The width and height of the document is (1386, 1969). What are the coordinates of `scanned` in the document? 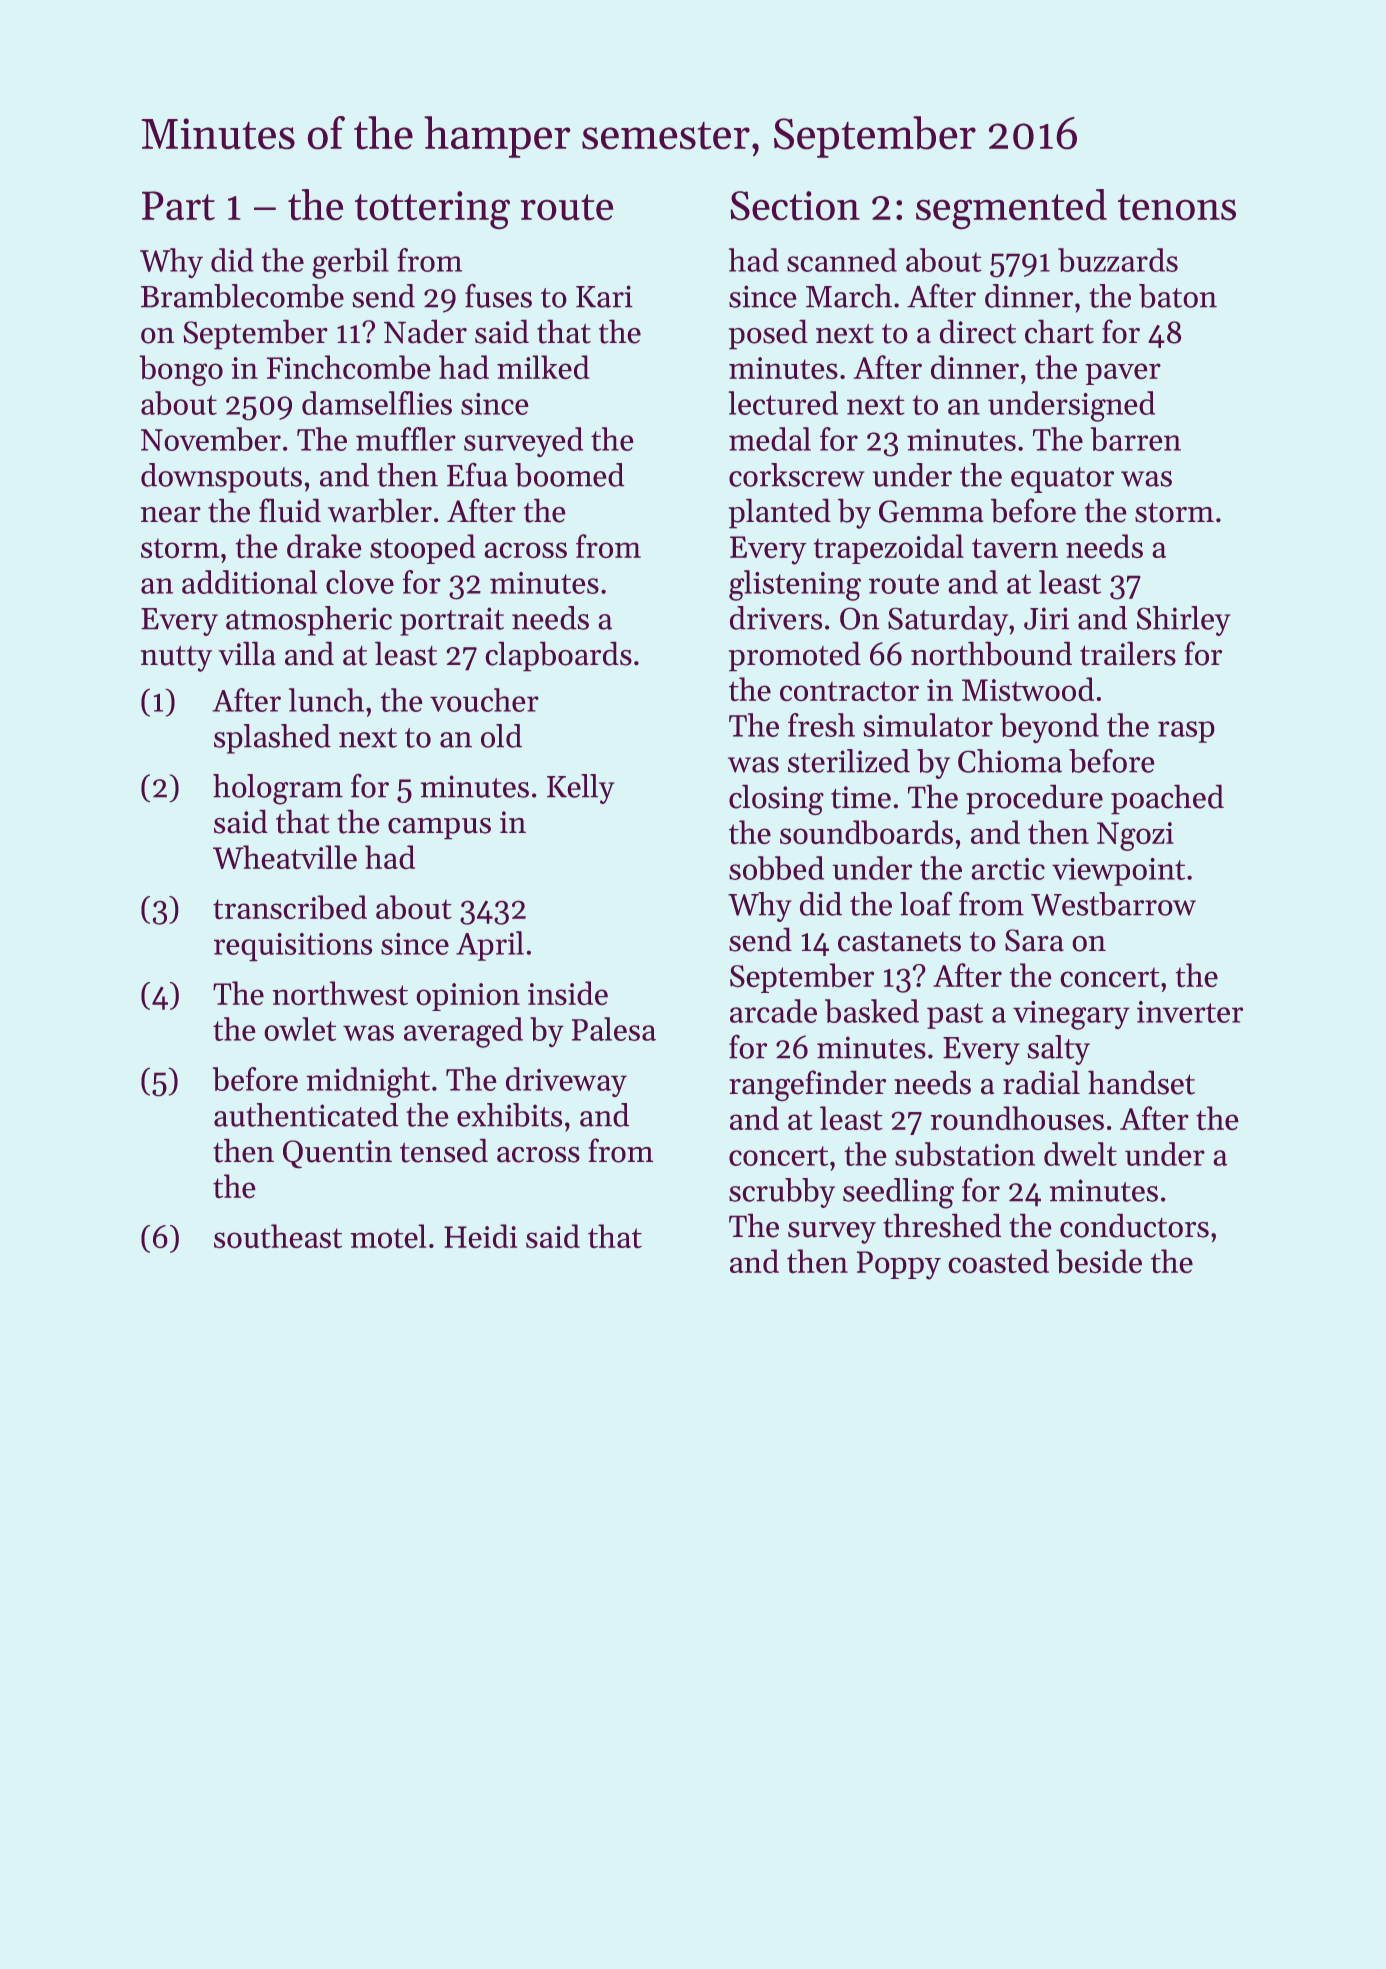 It's located at (842, 260).
